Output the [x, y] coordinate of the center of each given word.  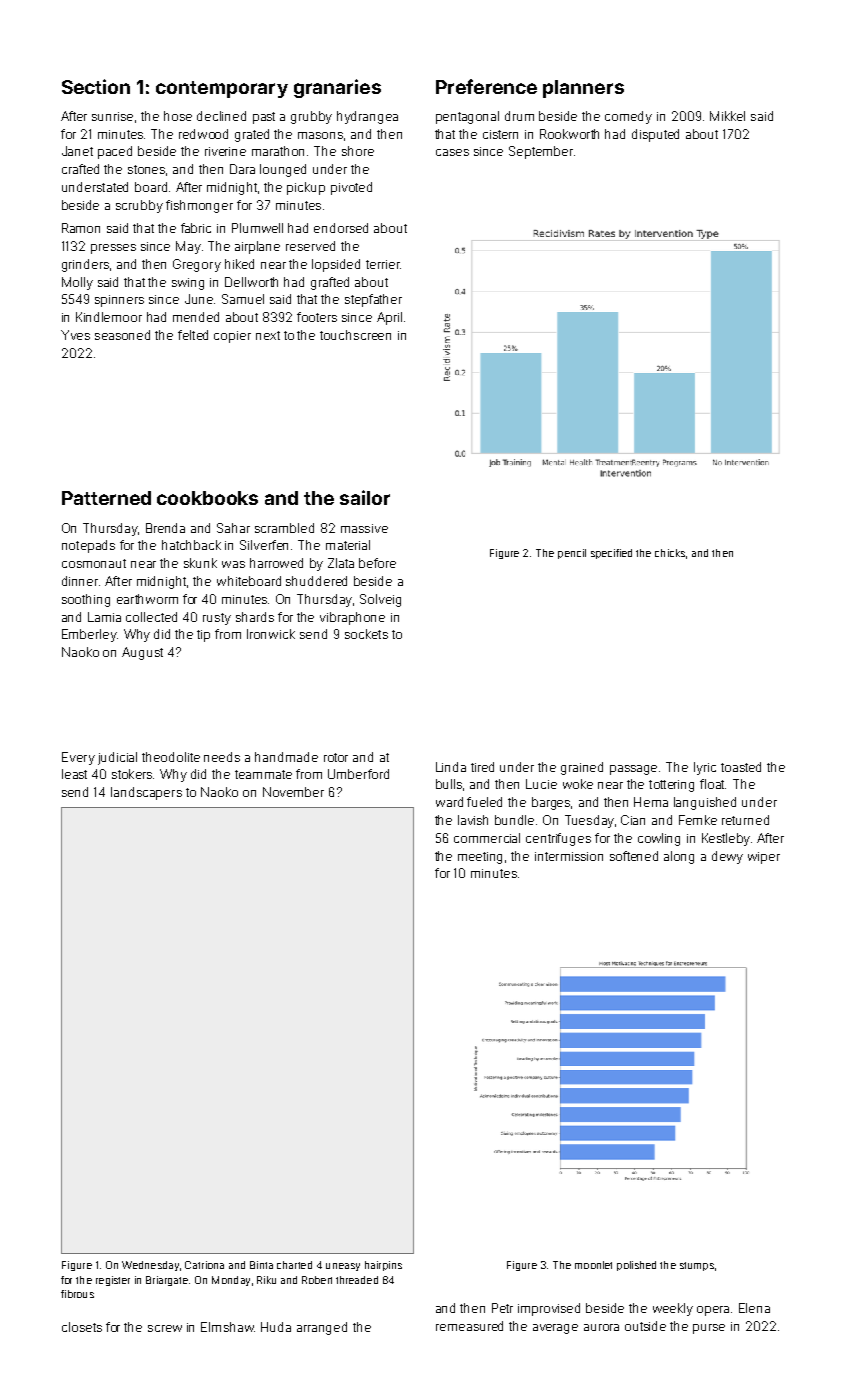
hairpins [383, 1266]
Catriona [204, 1265]
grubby [311, 117]
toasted [741, 767]
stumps [697, 1266]
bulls [449, 784]
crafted [80, 169]
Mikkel [727, 116]
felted [193, 335]
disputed [655, 135]
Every [78, 758]
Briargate [167, 1281]
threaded [357, 1280]
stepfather [373, 300]
